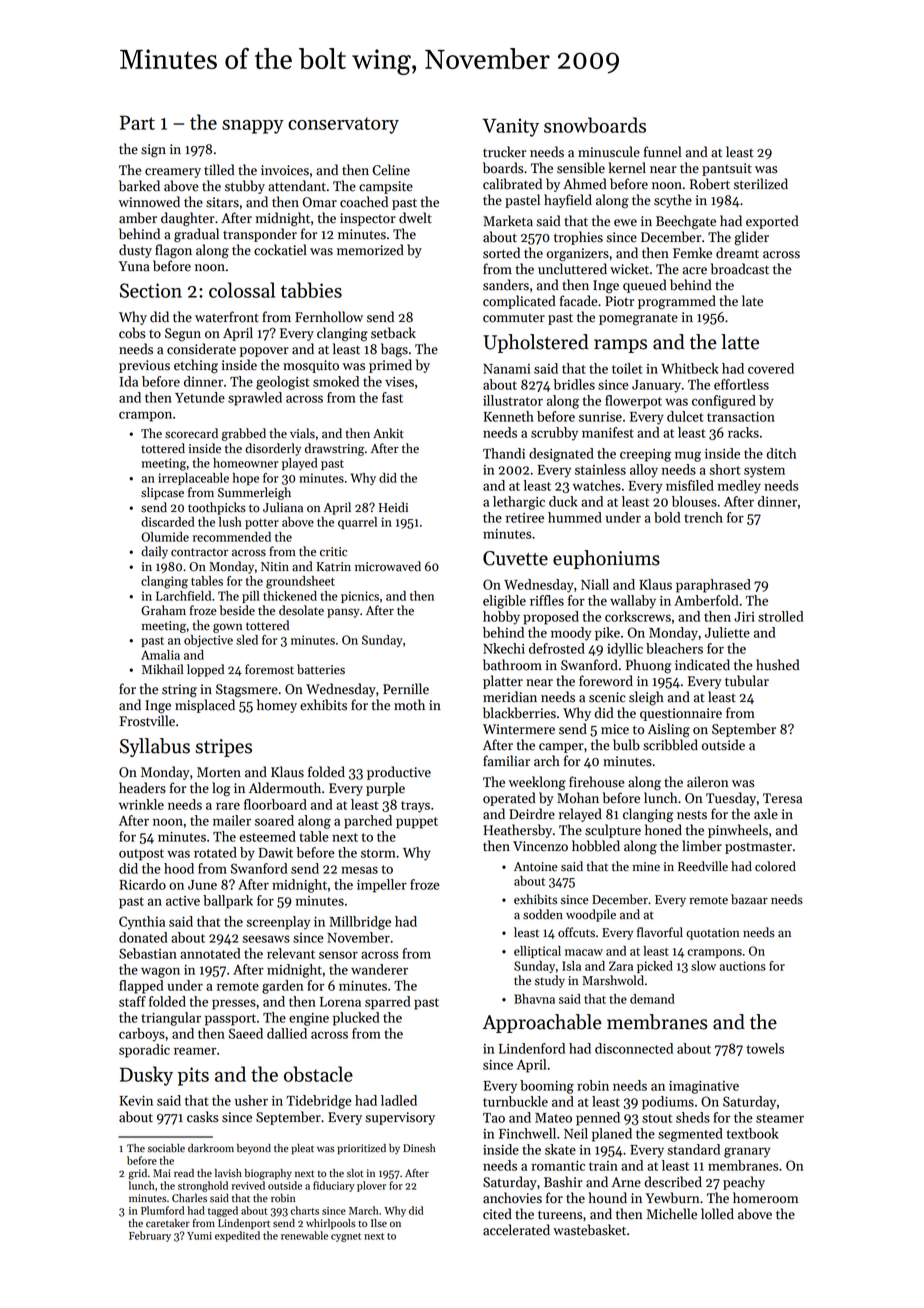  Describe the element at coordinates (771, 368) in the screenshot. I see `covered` at that location.
